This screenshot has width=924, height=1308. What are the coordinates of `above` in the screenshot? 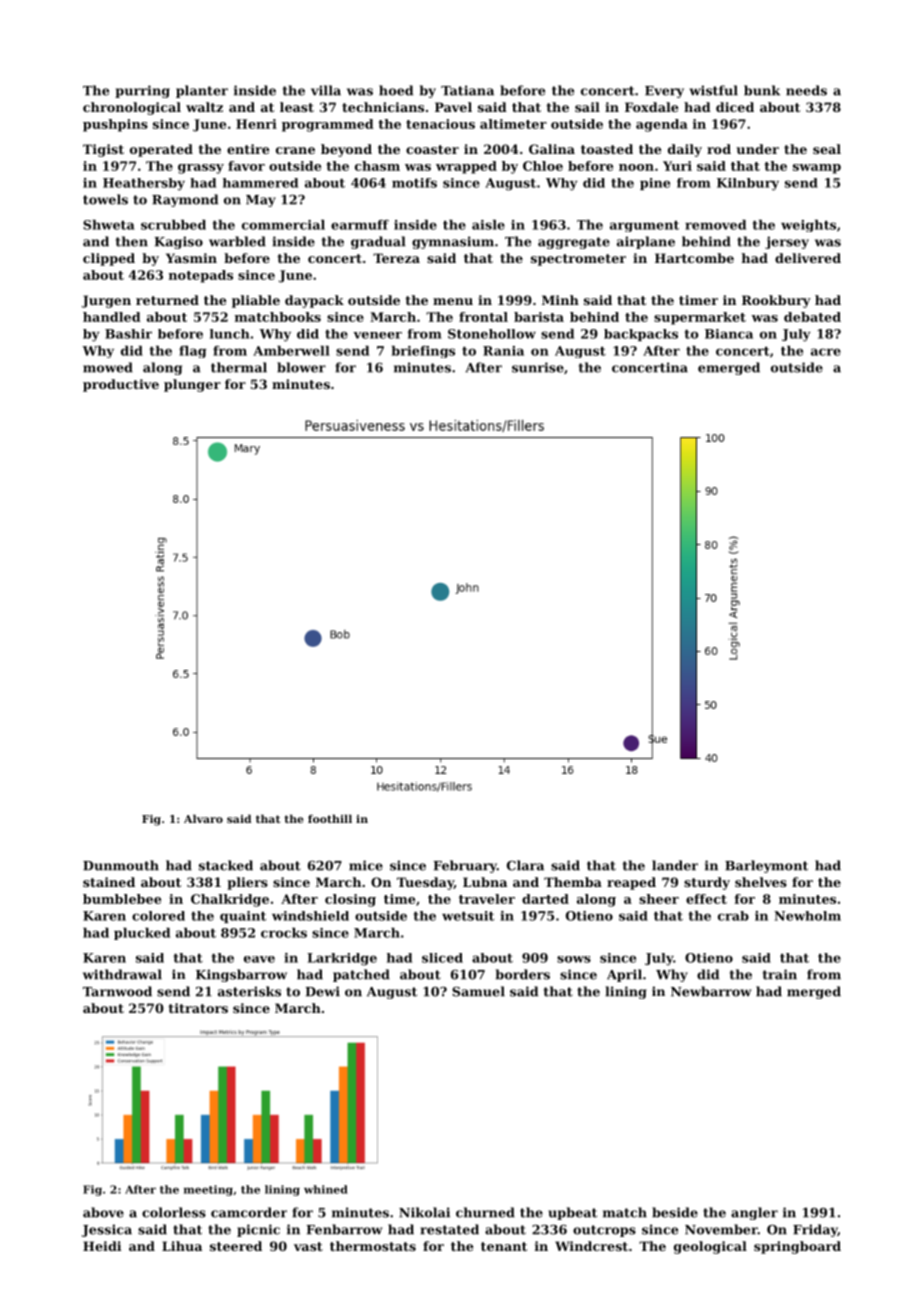 It's located at (103, 1212).
